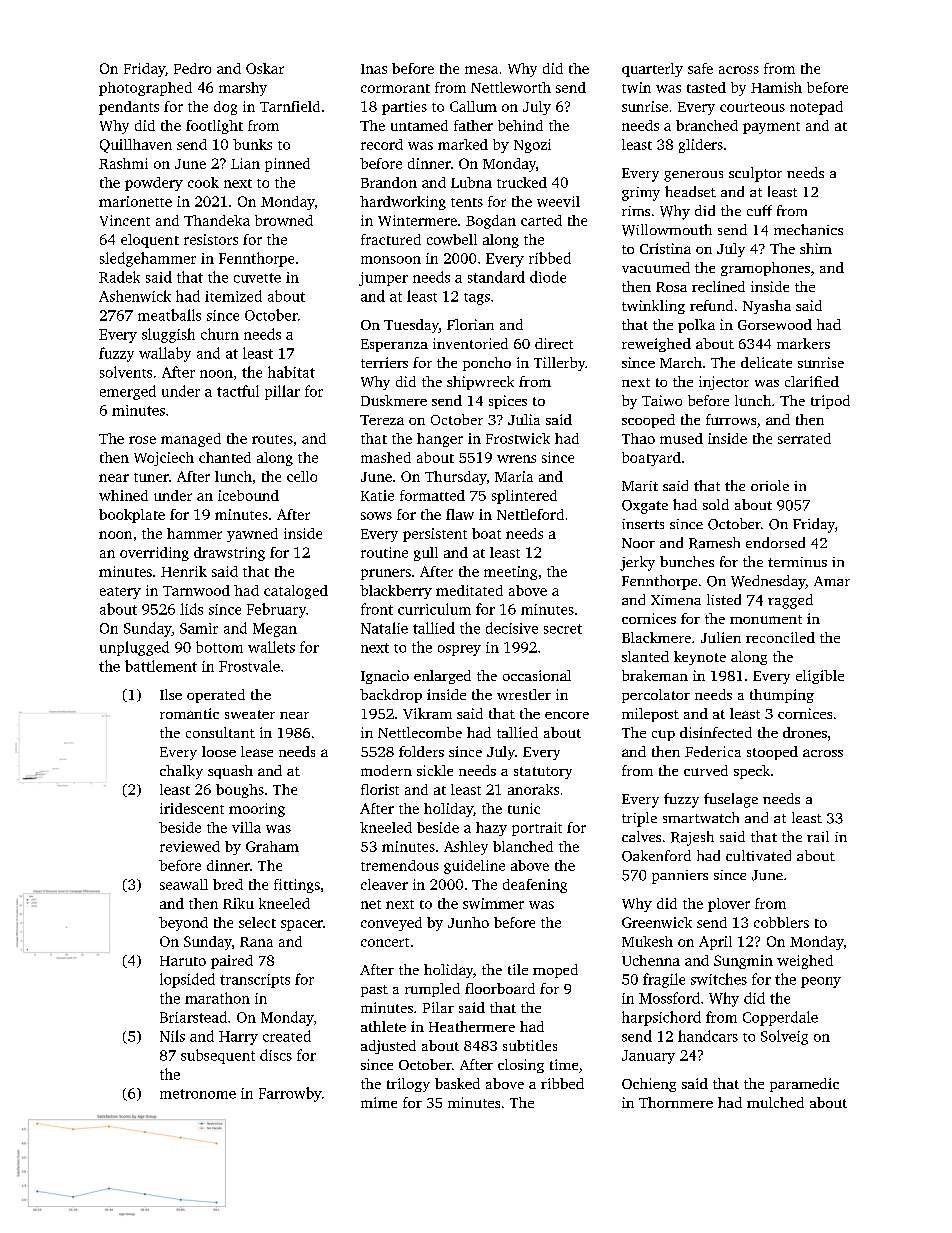 This screenshot has width=952, height=1233. What do you see at coordinates (434, 609) in the screenshot?
I see `curriculum` at bounding box center [434, 609].
